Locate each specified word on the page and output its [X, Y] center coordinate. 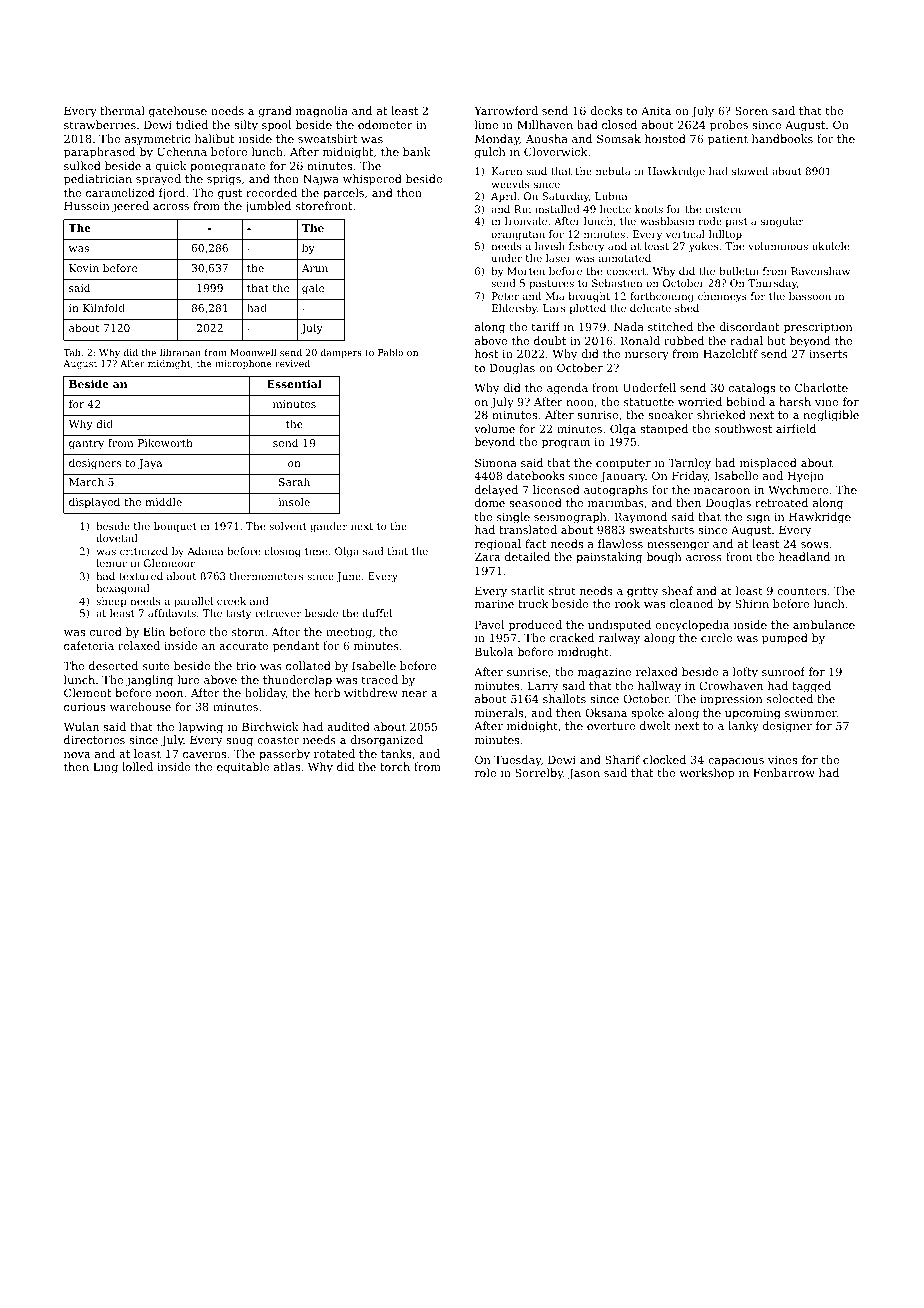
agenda [567, 389]
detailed [527, 556]
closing [282, 552]
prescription [818, 328]
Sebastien [617, 283]
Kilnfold [104, 308]
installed [557, 209]
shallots [564, 698]
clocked [664, 759]
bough [664, 558]
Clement [87, 692]
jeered [130, 207]
